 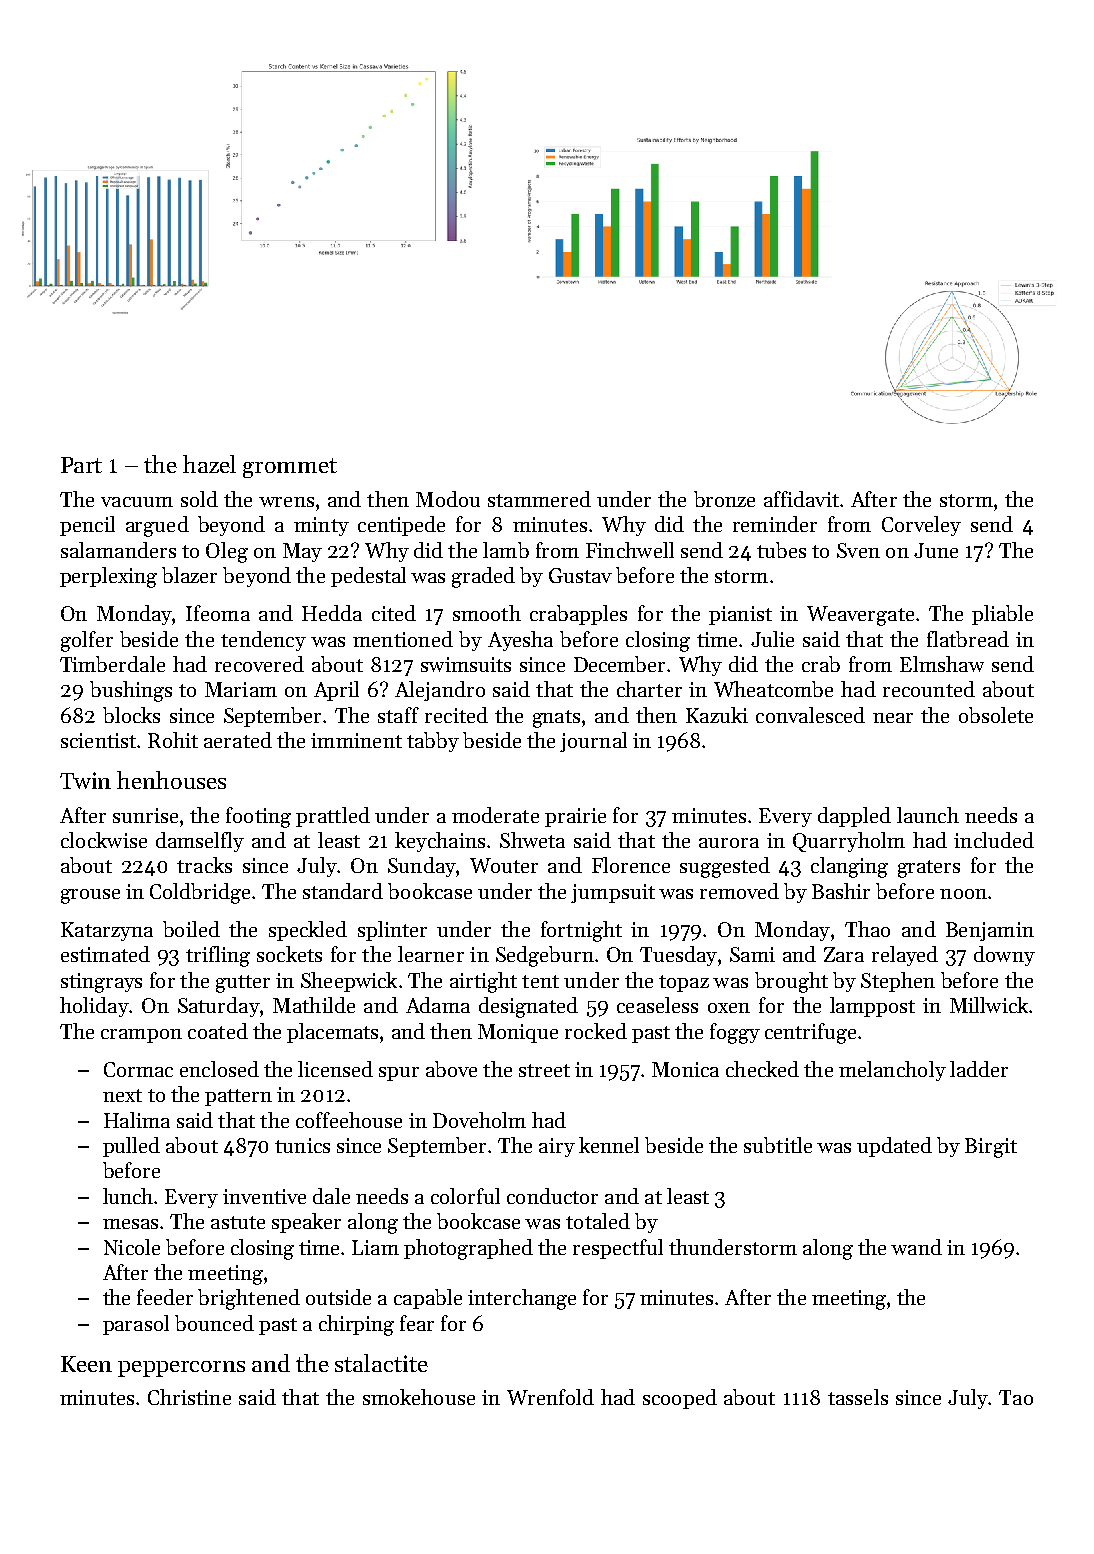 I want to click on Sheepwick, so click(x=349, y=982).
